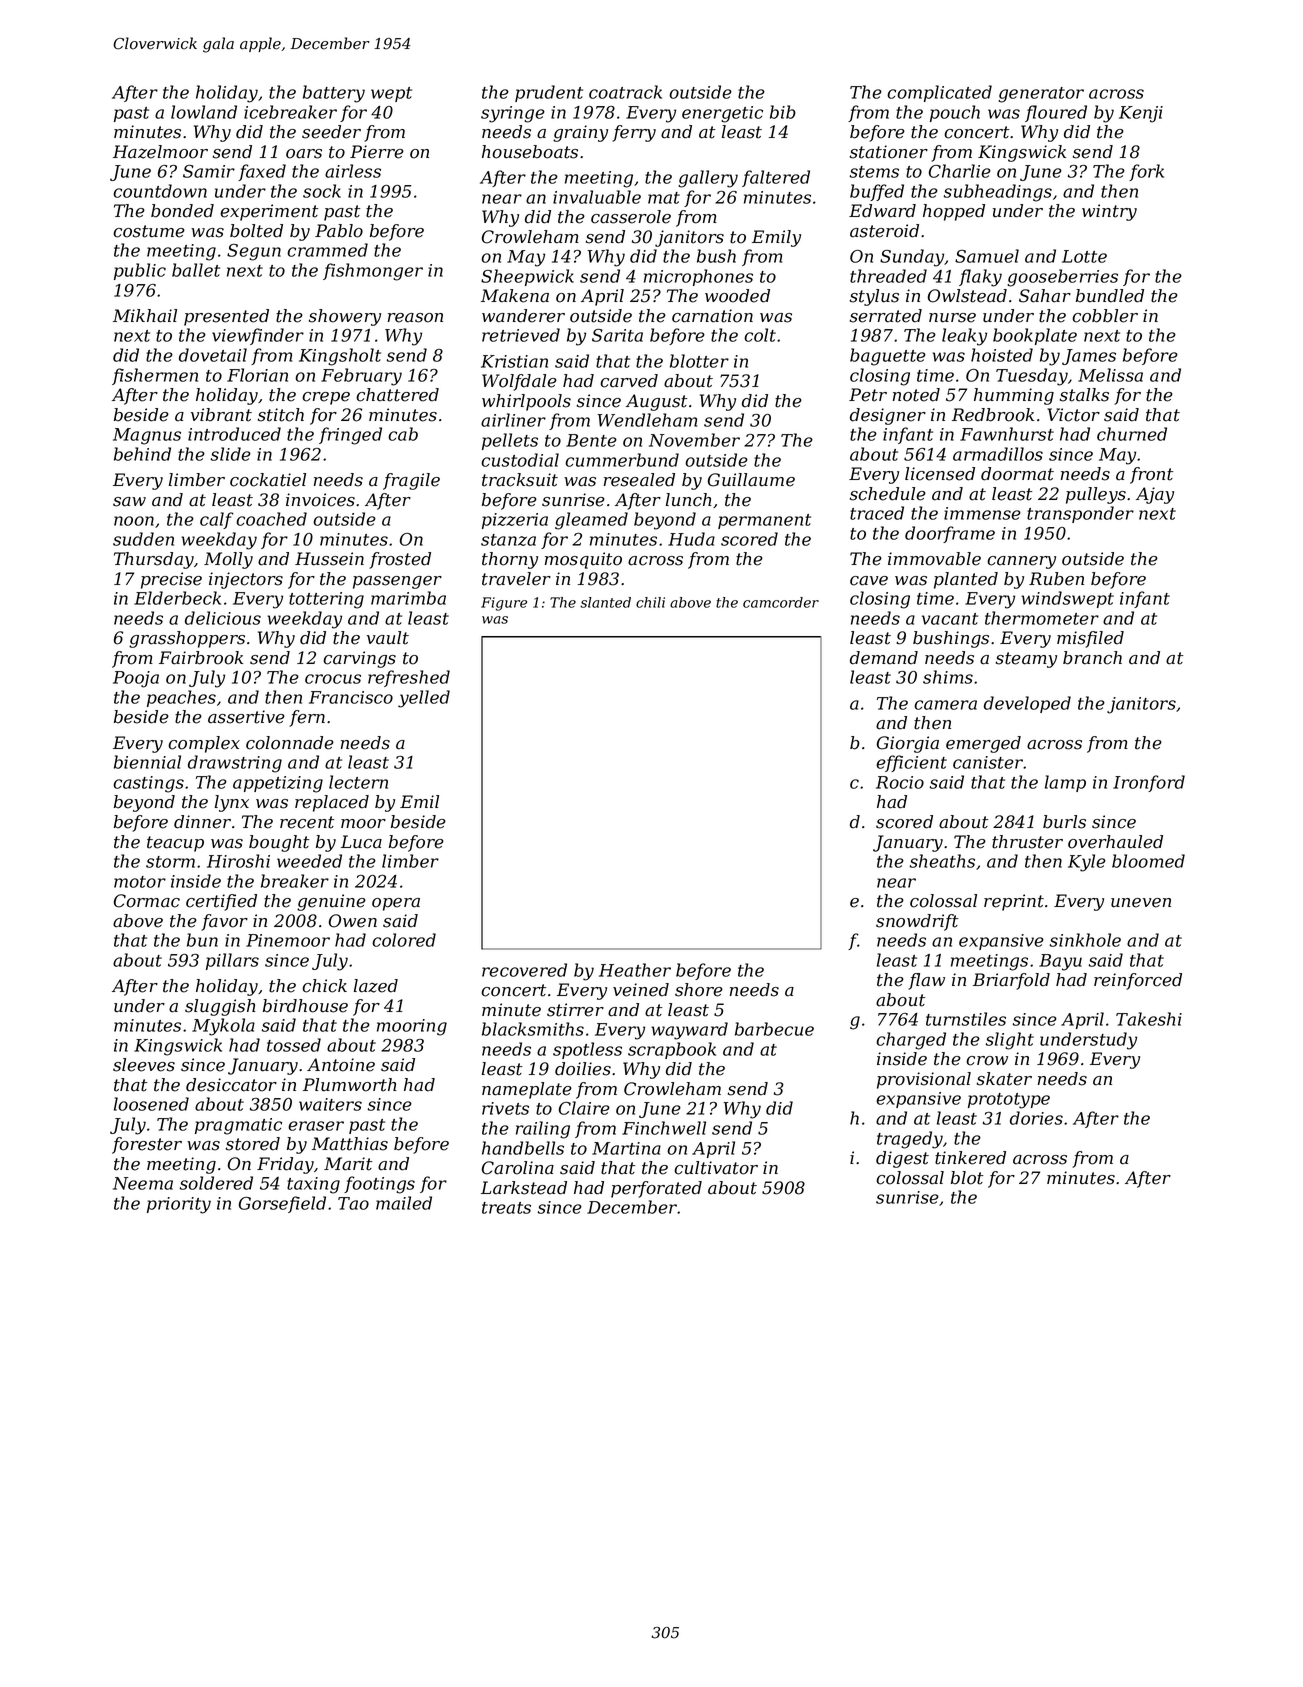 The height and width of the screenshot is (1687, 1303). I want to click on refreshed, so click(409, 678).
